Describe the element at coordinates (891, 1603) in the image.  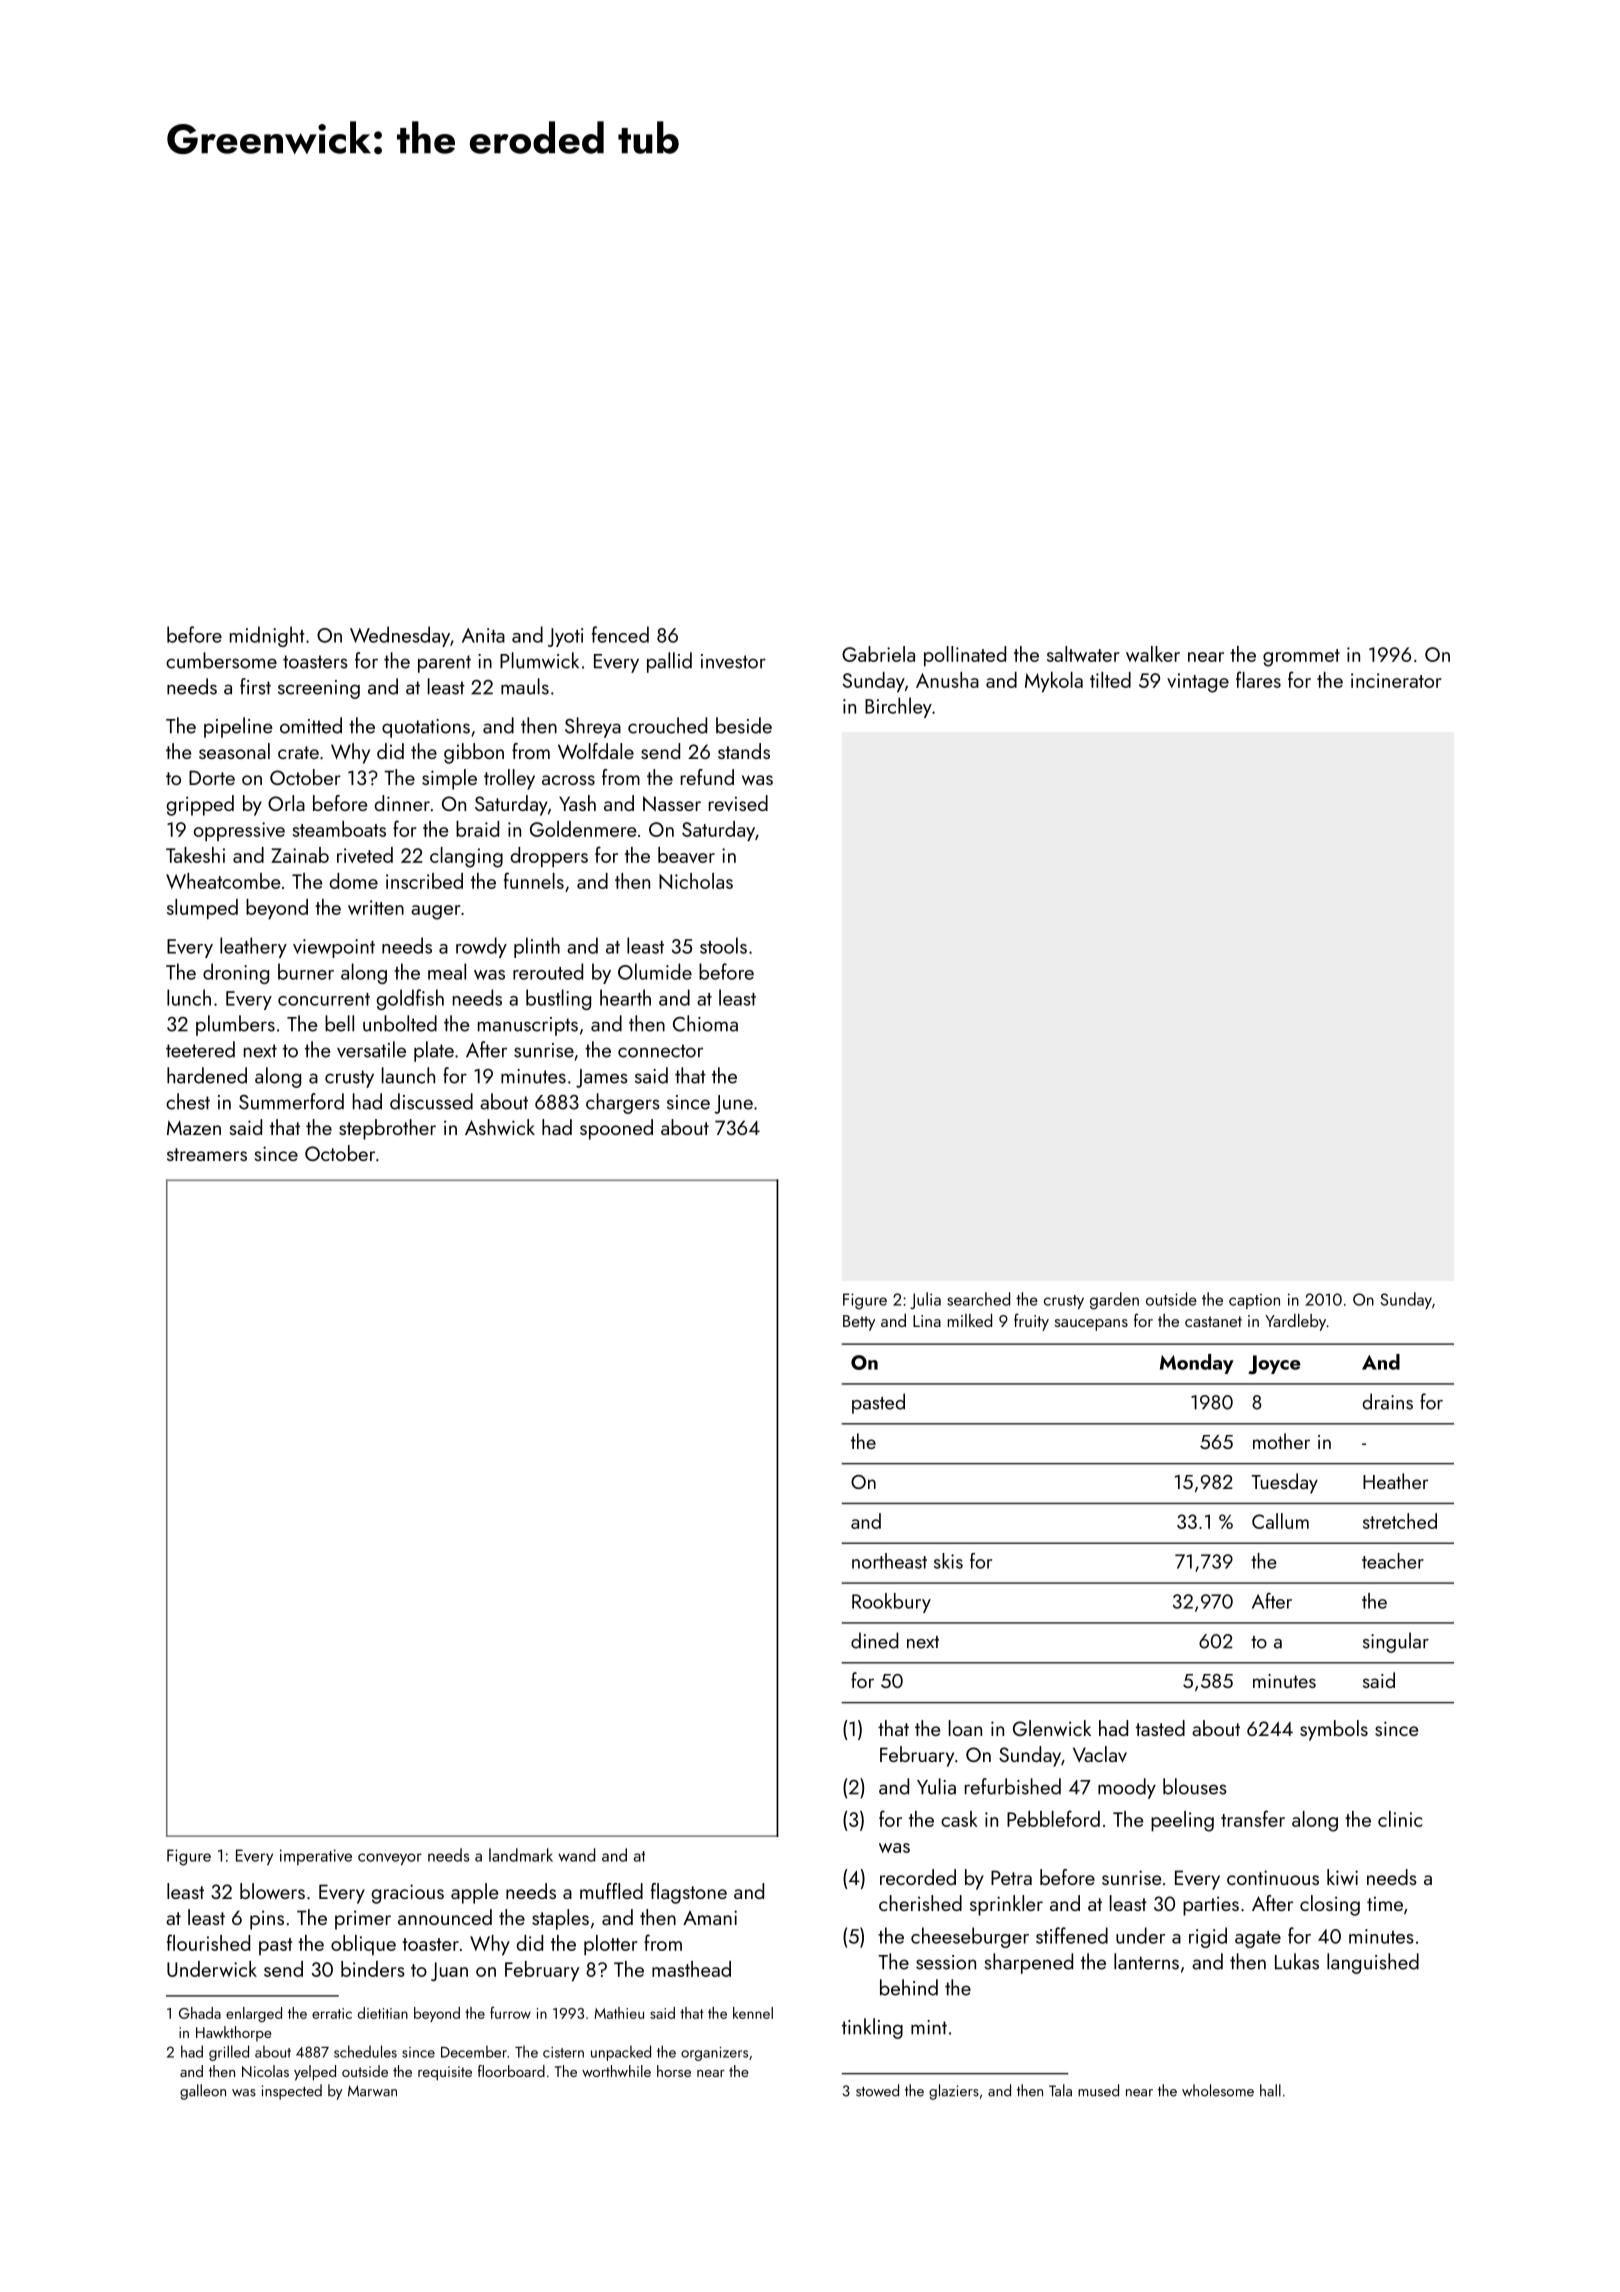
I see `Rookbury` at that location.
